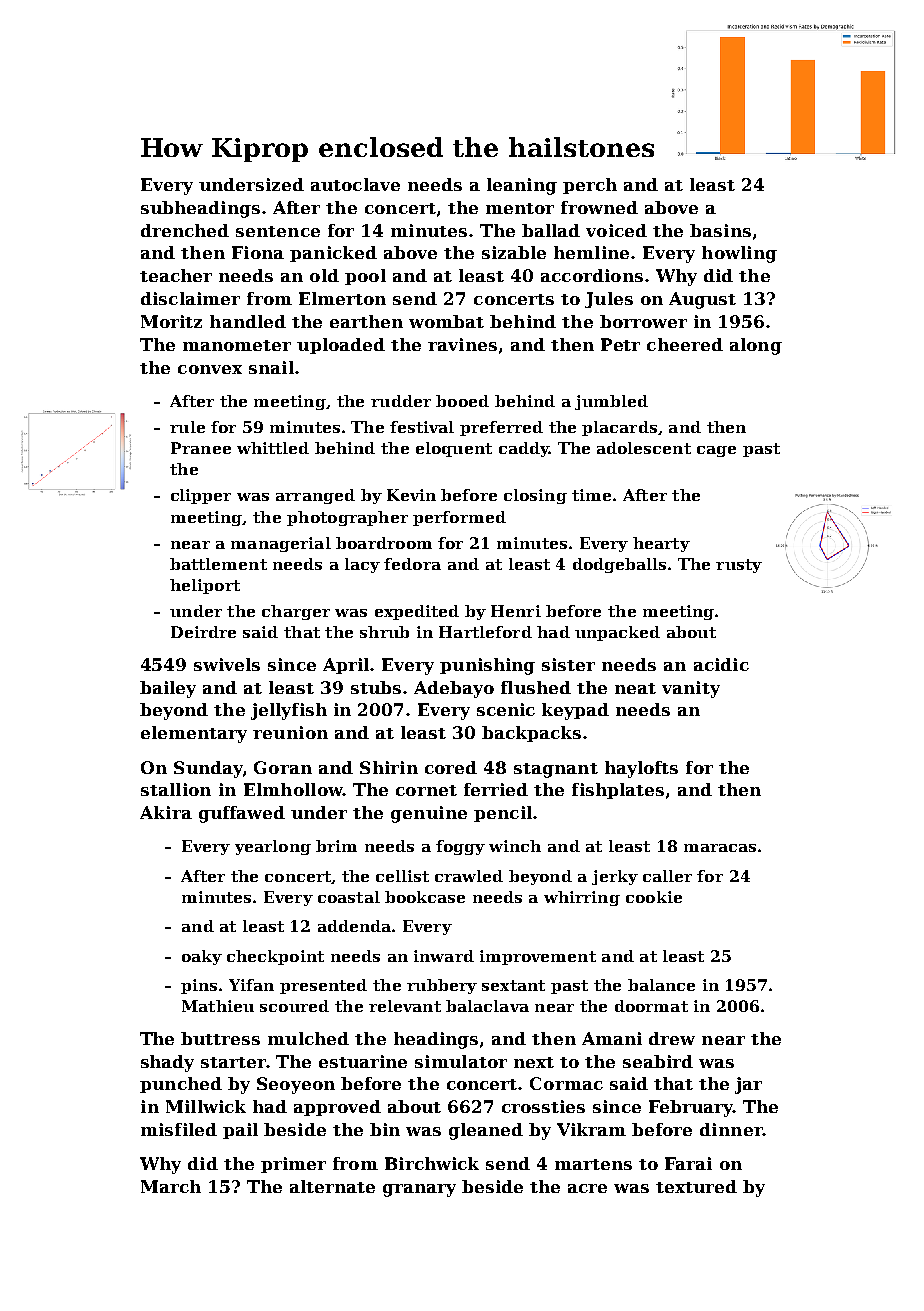 The width and height of the image is (924, 1311). What do you see at coordinates (536, 687) in the image?
I see `flushed` at bounding box center [536, 687].
